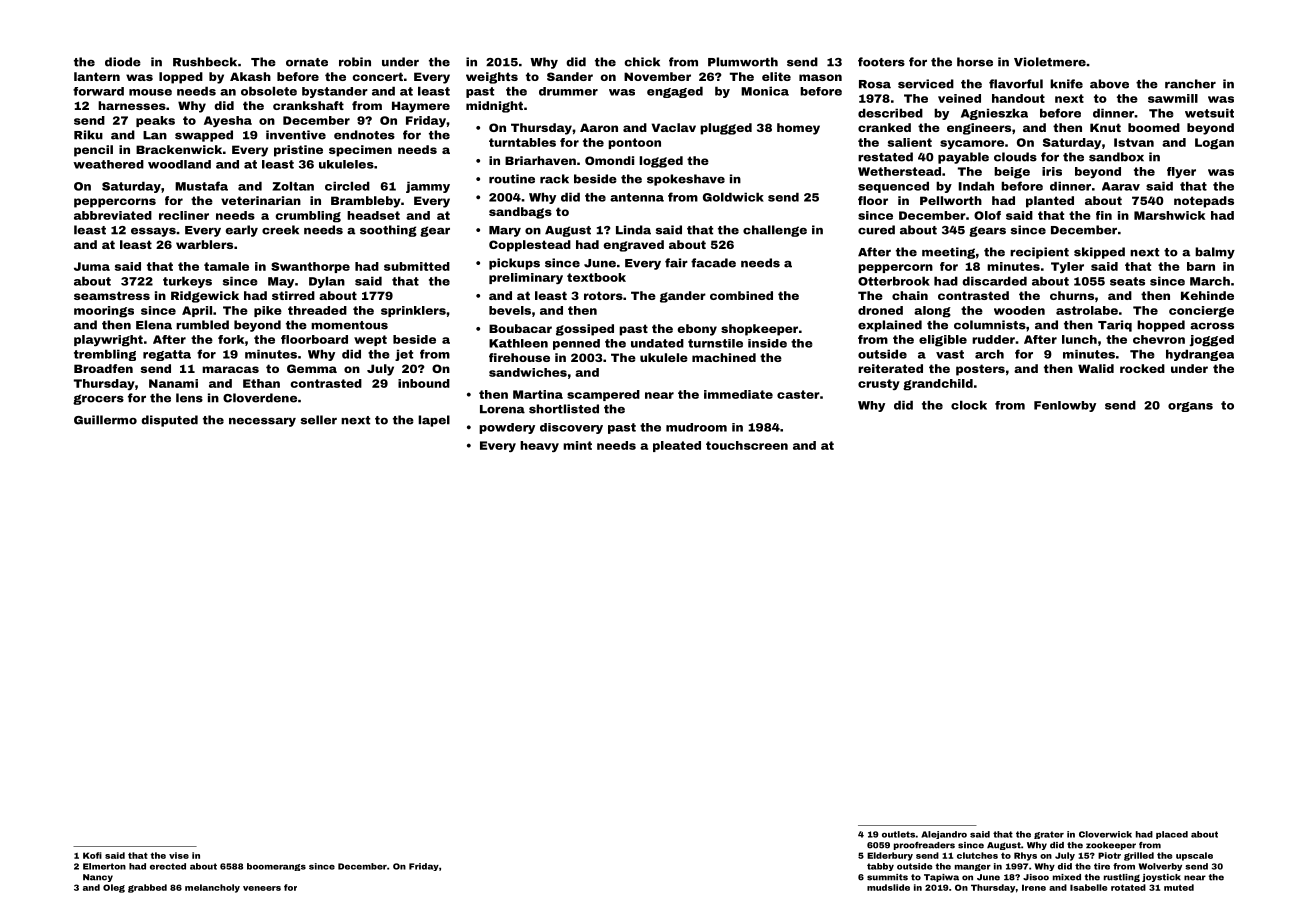 This screenshot has width=1308, height=924. What do you see at coordinates (1105, 834) in the screenshot?
I see `Cloverwick` at bounding box center [1105, 834].
